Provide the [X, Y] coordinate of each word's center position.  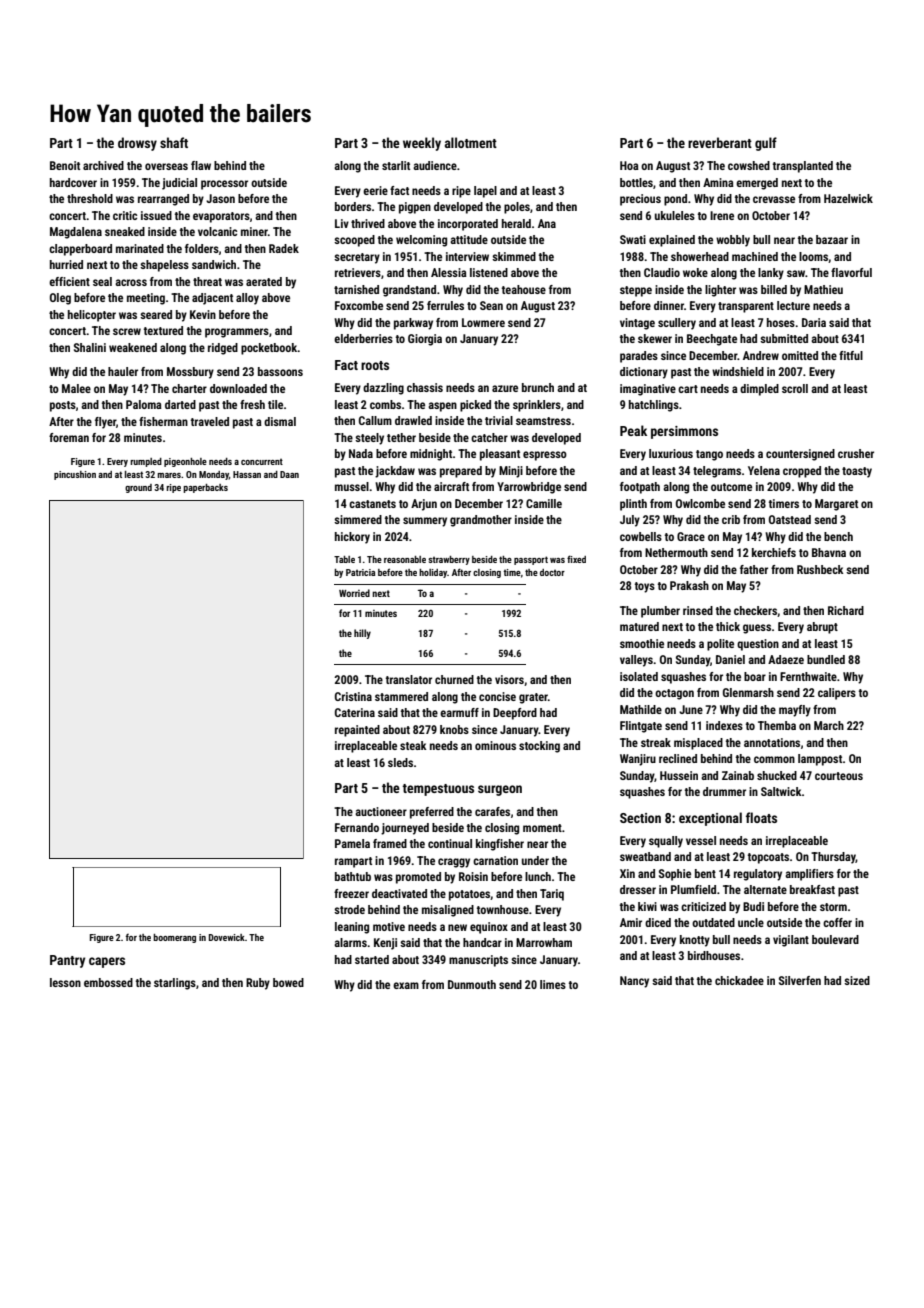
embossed [108, 982]
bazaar [832, 239]
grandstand [409, 291]
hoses [781, 322]
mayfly [795, 711]
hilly [362, 634]
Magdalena [76, 233]
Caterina [355, 712]
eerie [375, 190]
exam [406, 985]
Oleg [60, 299]
